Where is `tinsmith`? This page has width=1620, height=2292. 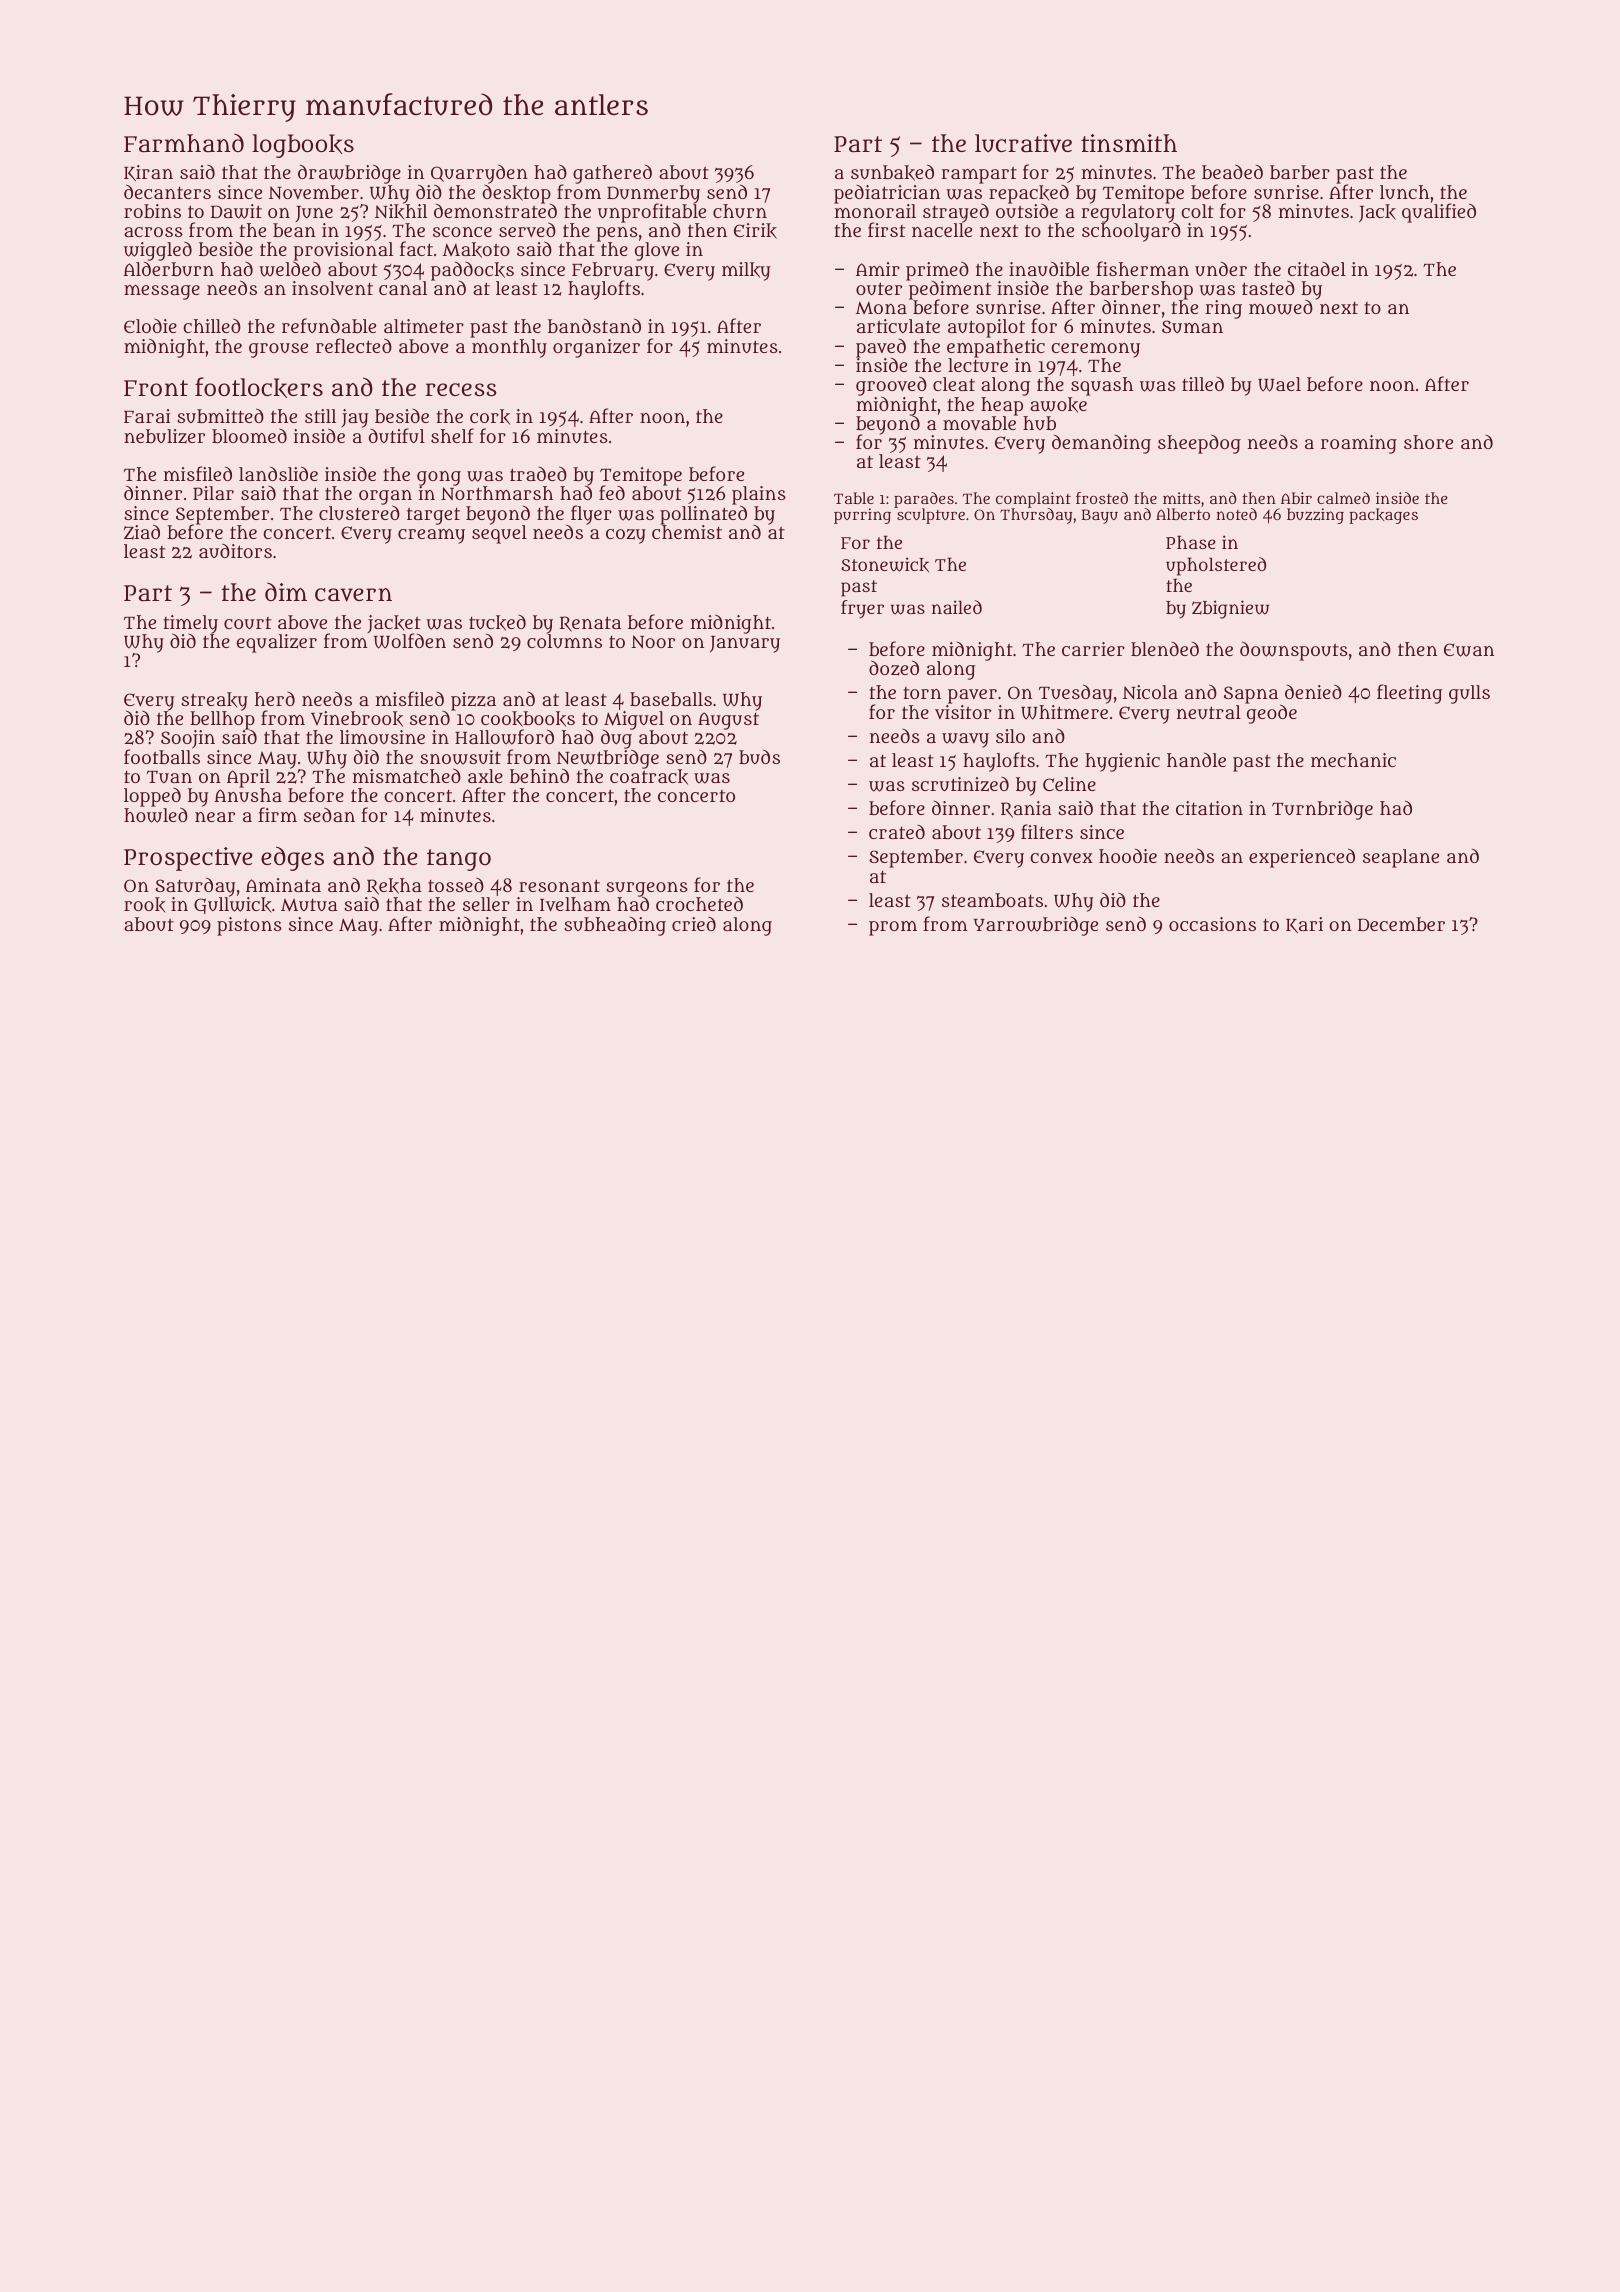
tinsmith is located at coordinates (1129, 143).
